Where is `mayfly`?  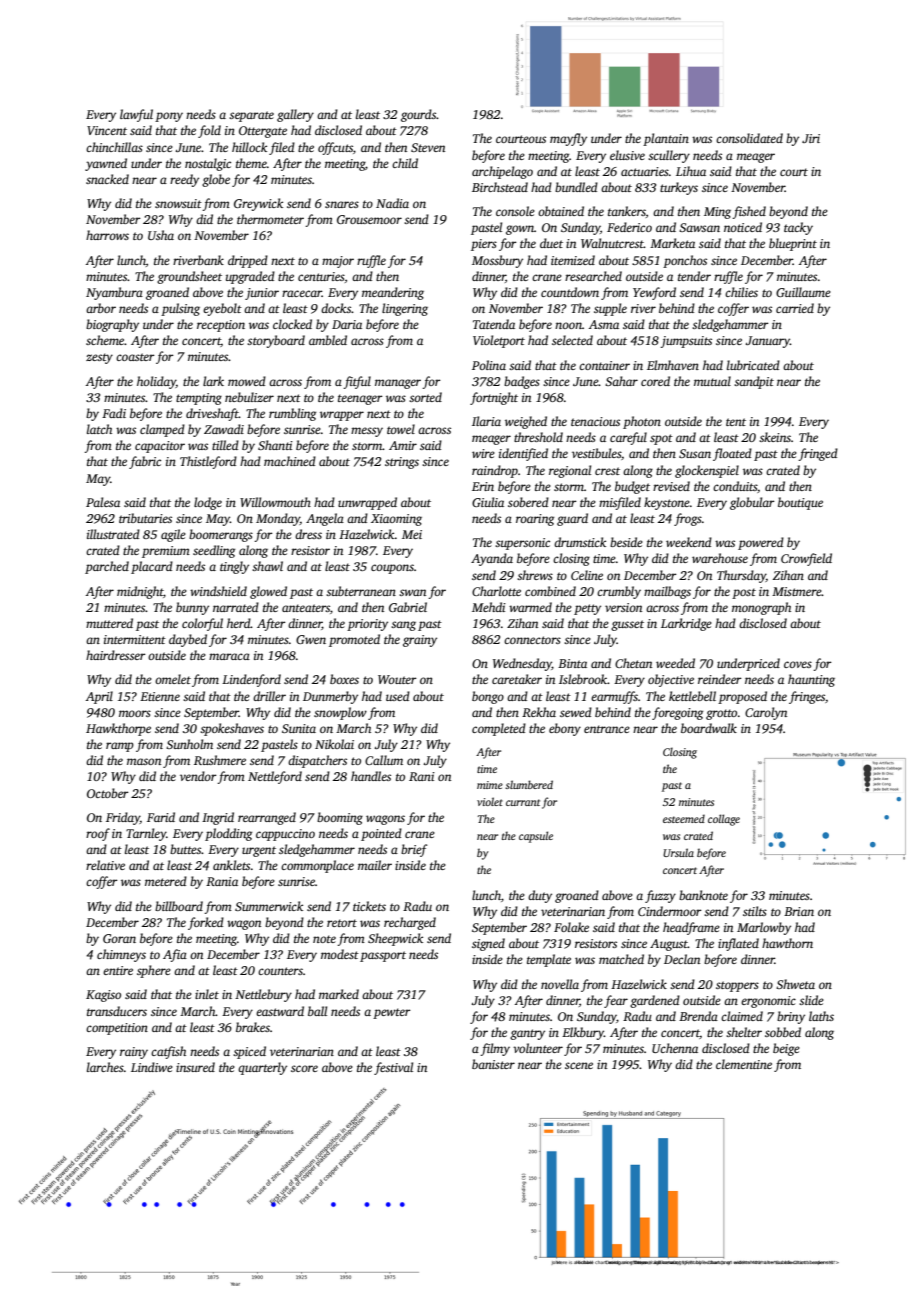
mayfly is located at coordinates (568, 139).
